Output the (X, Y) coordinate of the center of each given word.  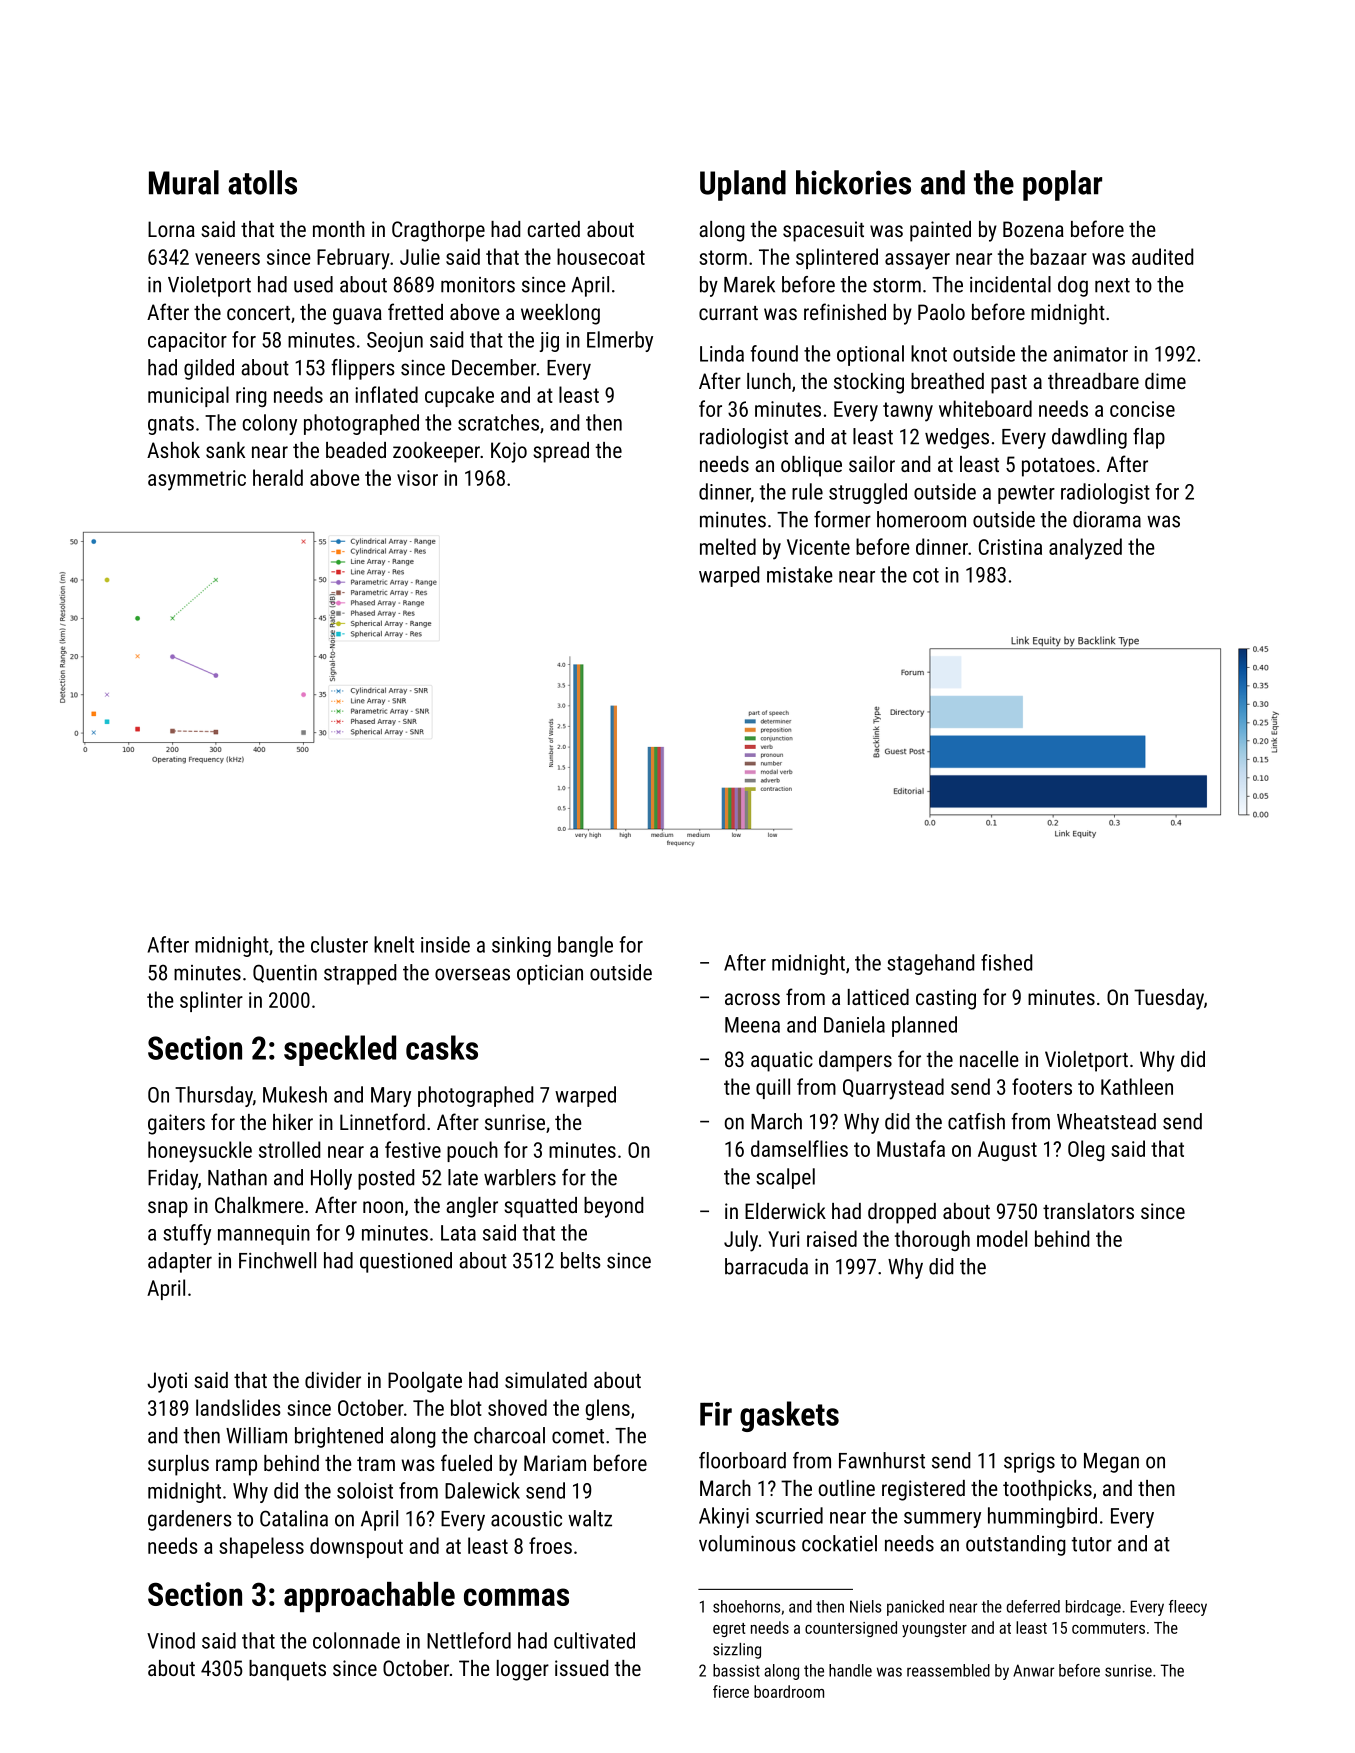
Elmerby (620, 341)
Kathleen (1137, 1086)
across (752, 999)
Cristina (1010, 547)
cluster (339, 944)
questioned (406, 1262)
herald (278, 477)
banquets (287, 1670)
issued (581, 1668)
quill (773, 1088)
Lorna (171, 229)
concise (1142, 409)
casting (946, 999)
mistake (800, 574)
